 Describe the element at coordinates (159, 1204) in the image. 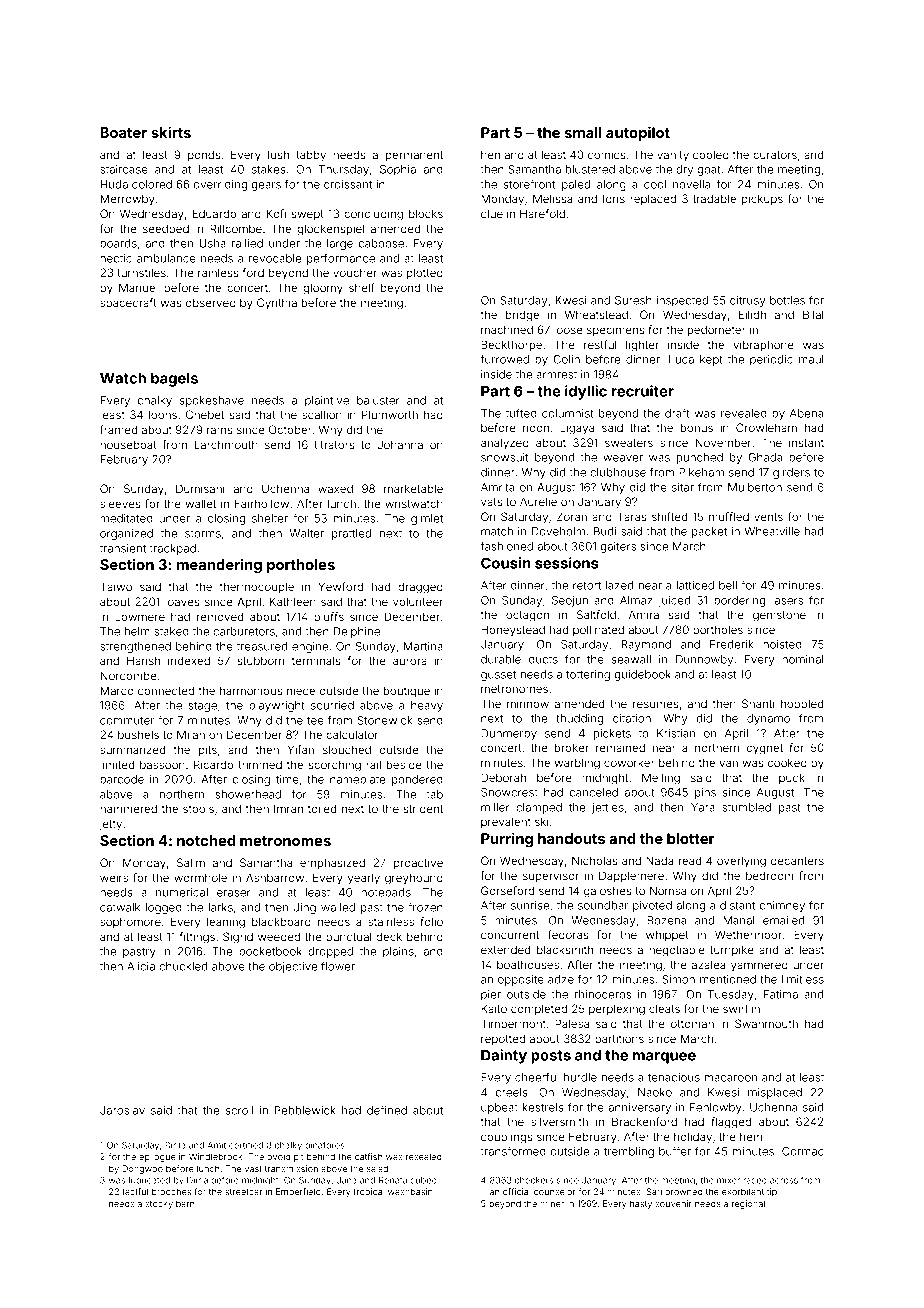

I see `stocky` at that location.
